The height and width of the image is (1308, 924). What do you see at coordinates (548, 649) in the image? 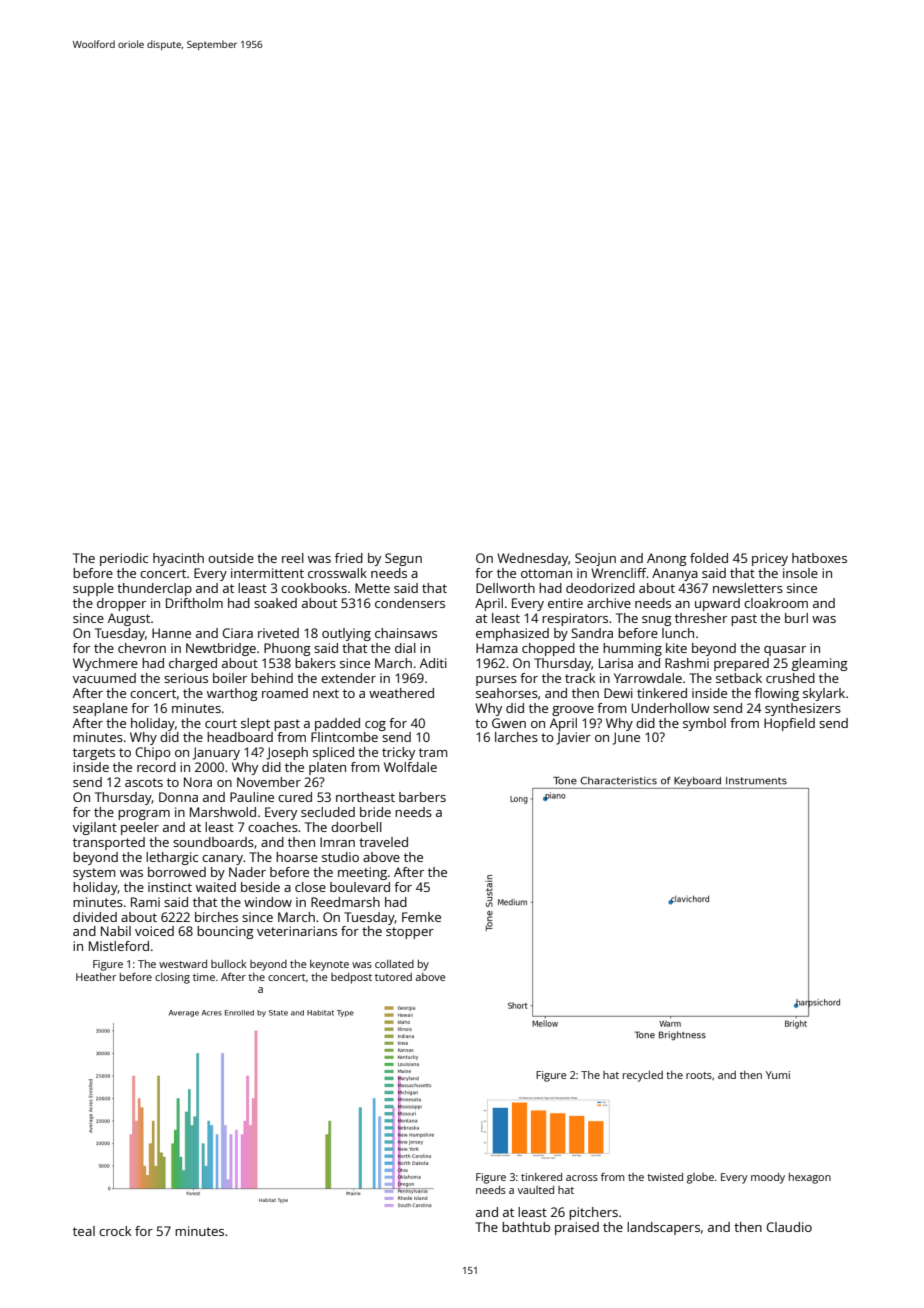
I see `chopped` at bounding box center [548, 649].
